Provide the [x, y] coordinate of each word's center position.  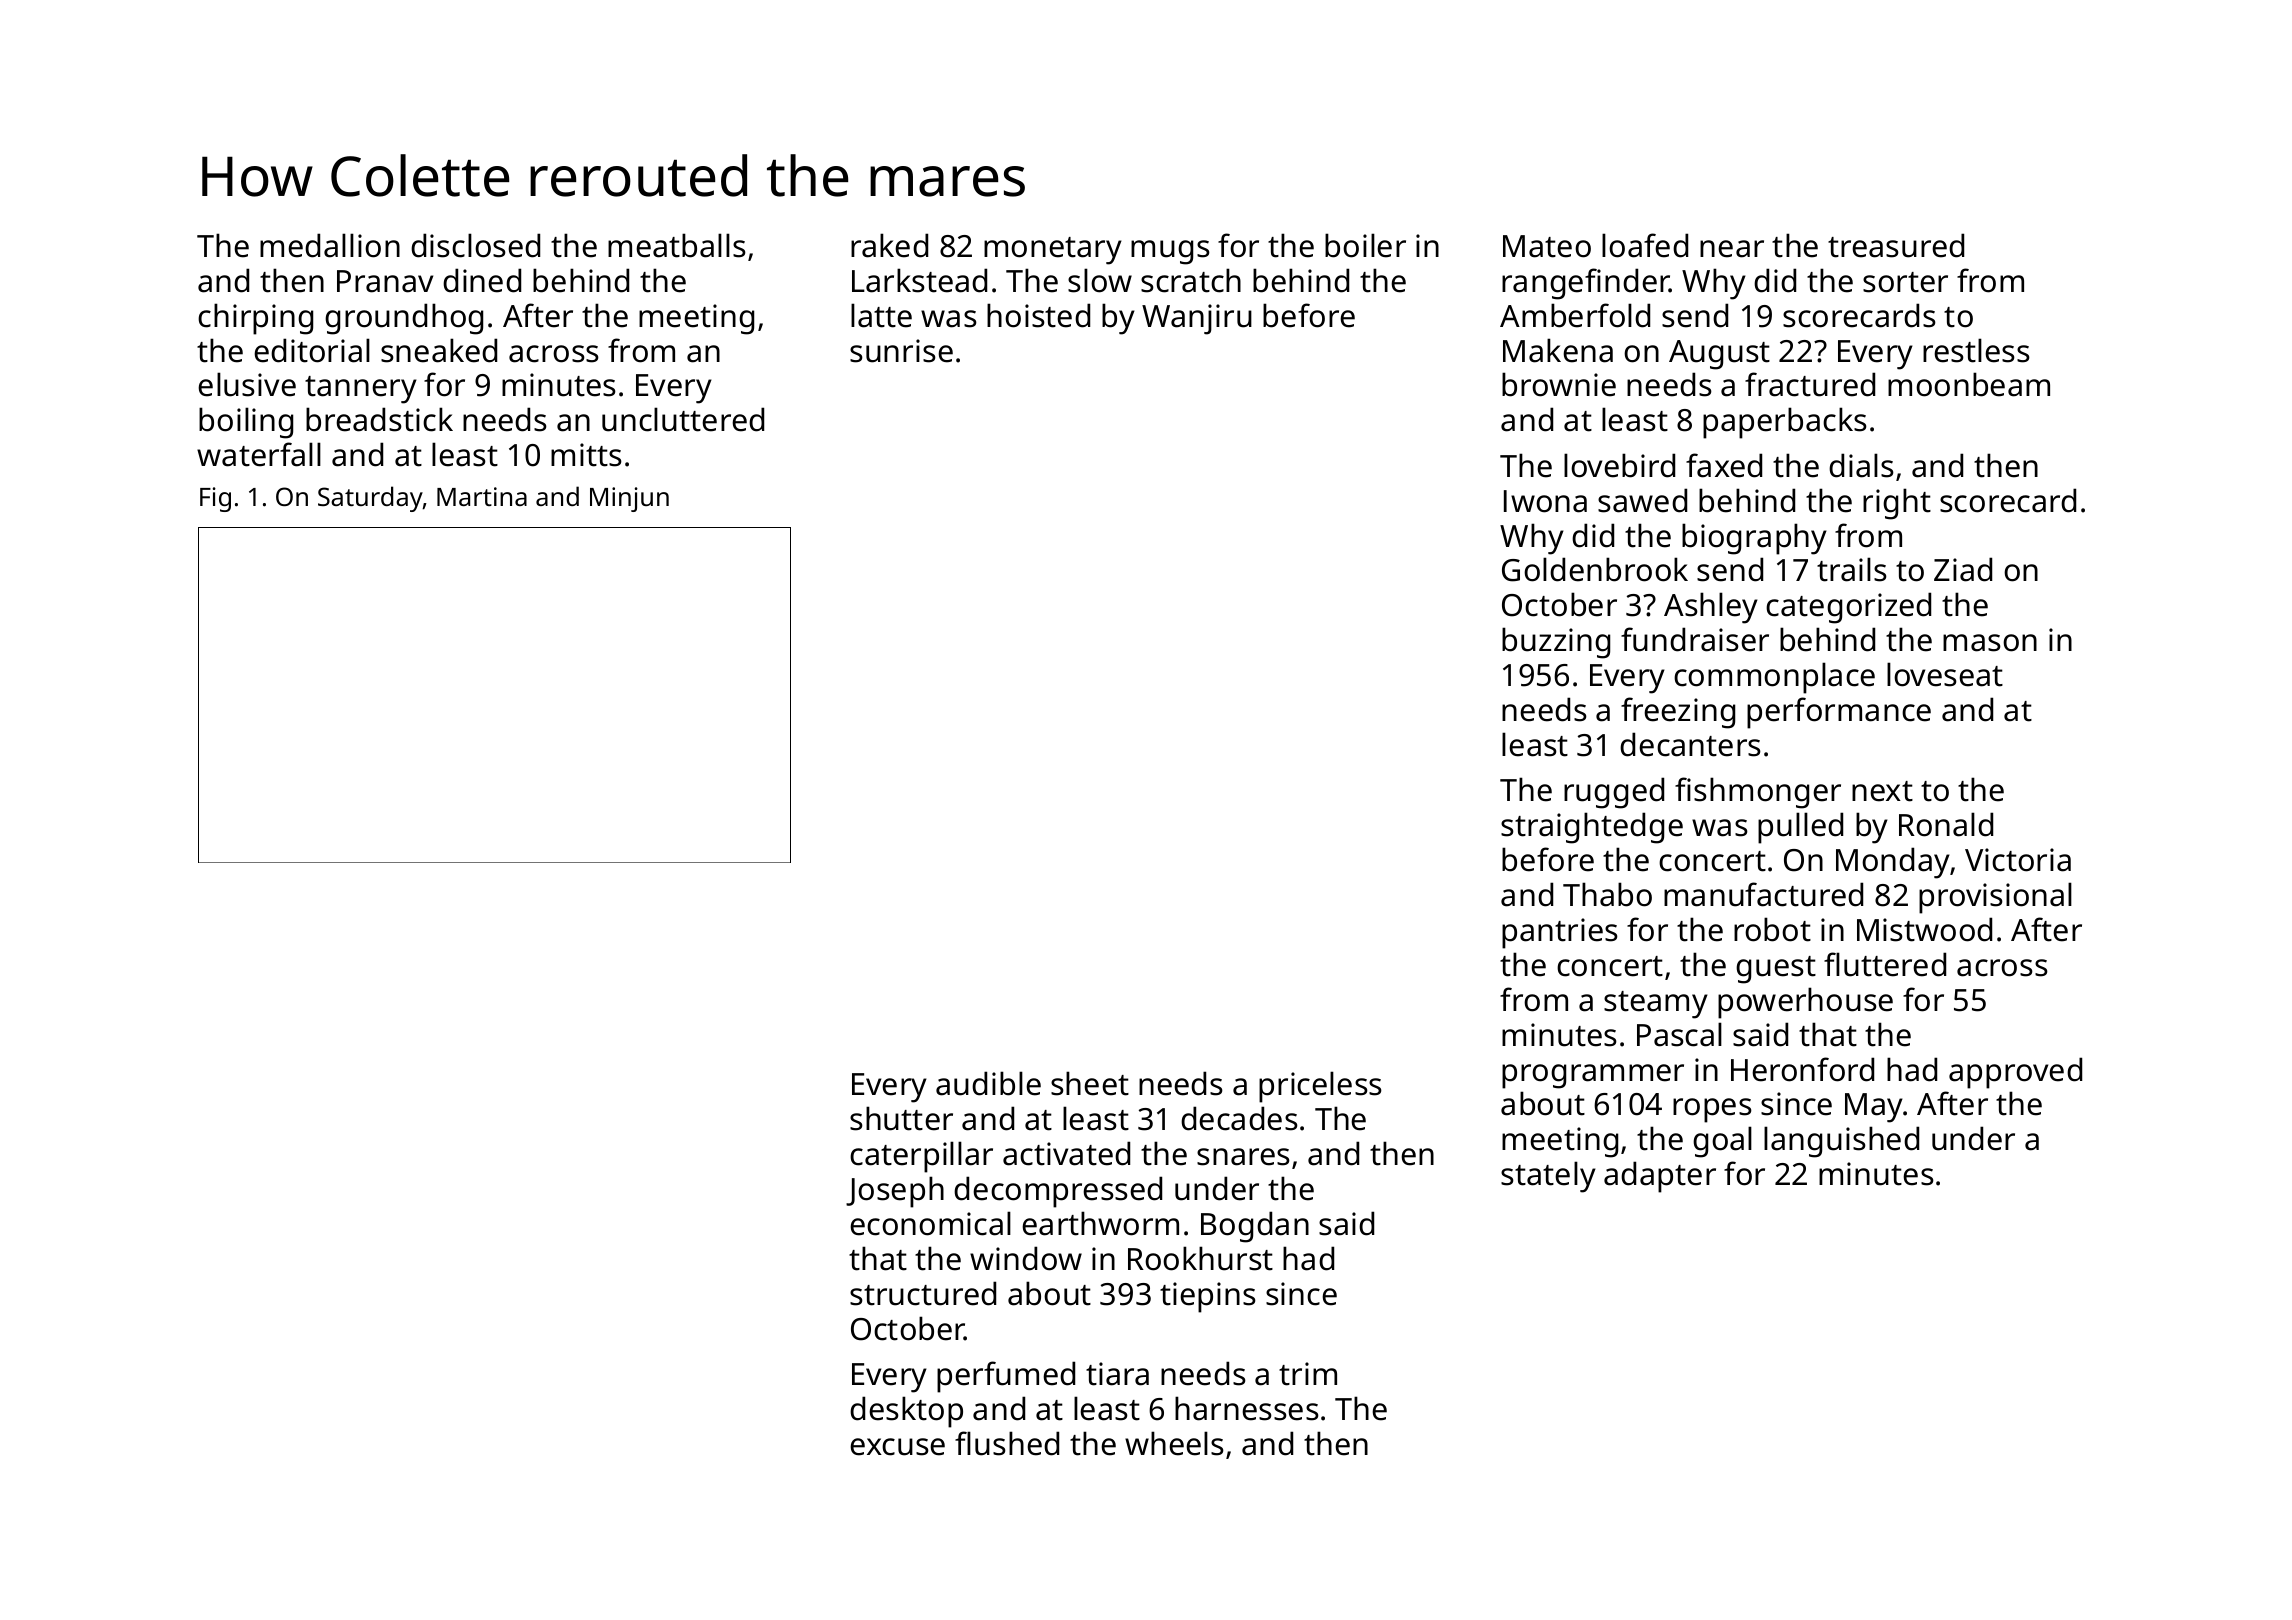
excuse [897, 1447]
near [1732, 249]
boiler [1365, 245]
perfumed [1006, 1377]
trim [1308, 1374]
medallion [330, 245]
